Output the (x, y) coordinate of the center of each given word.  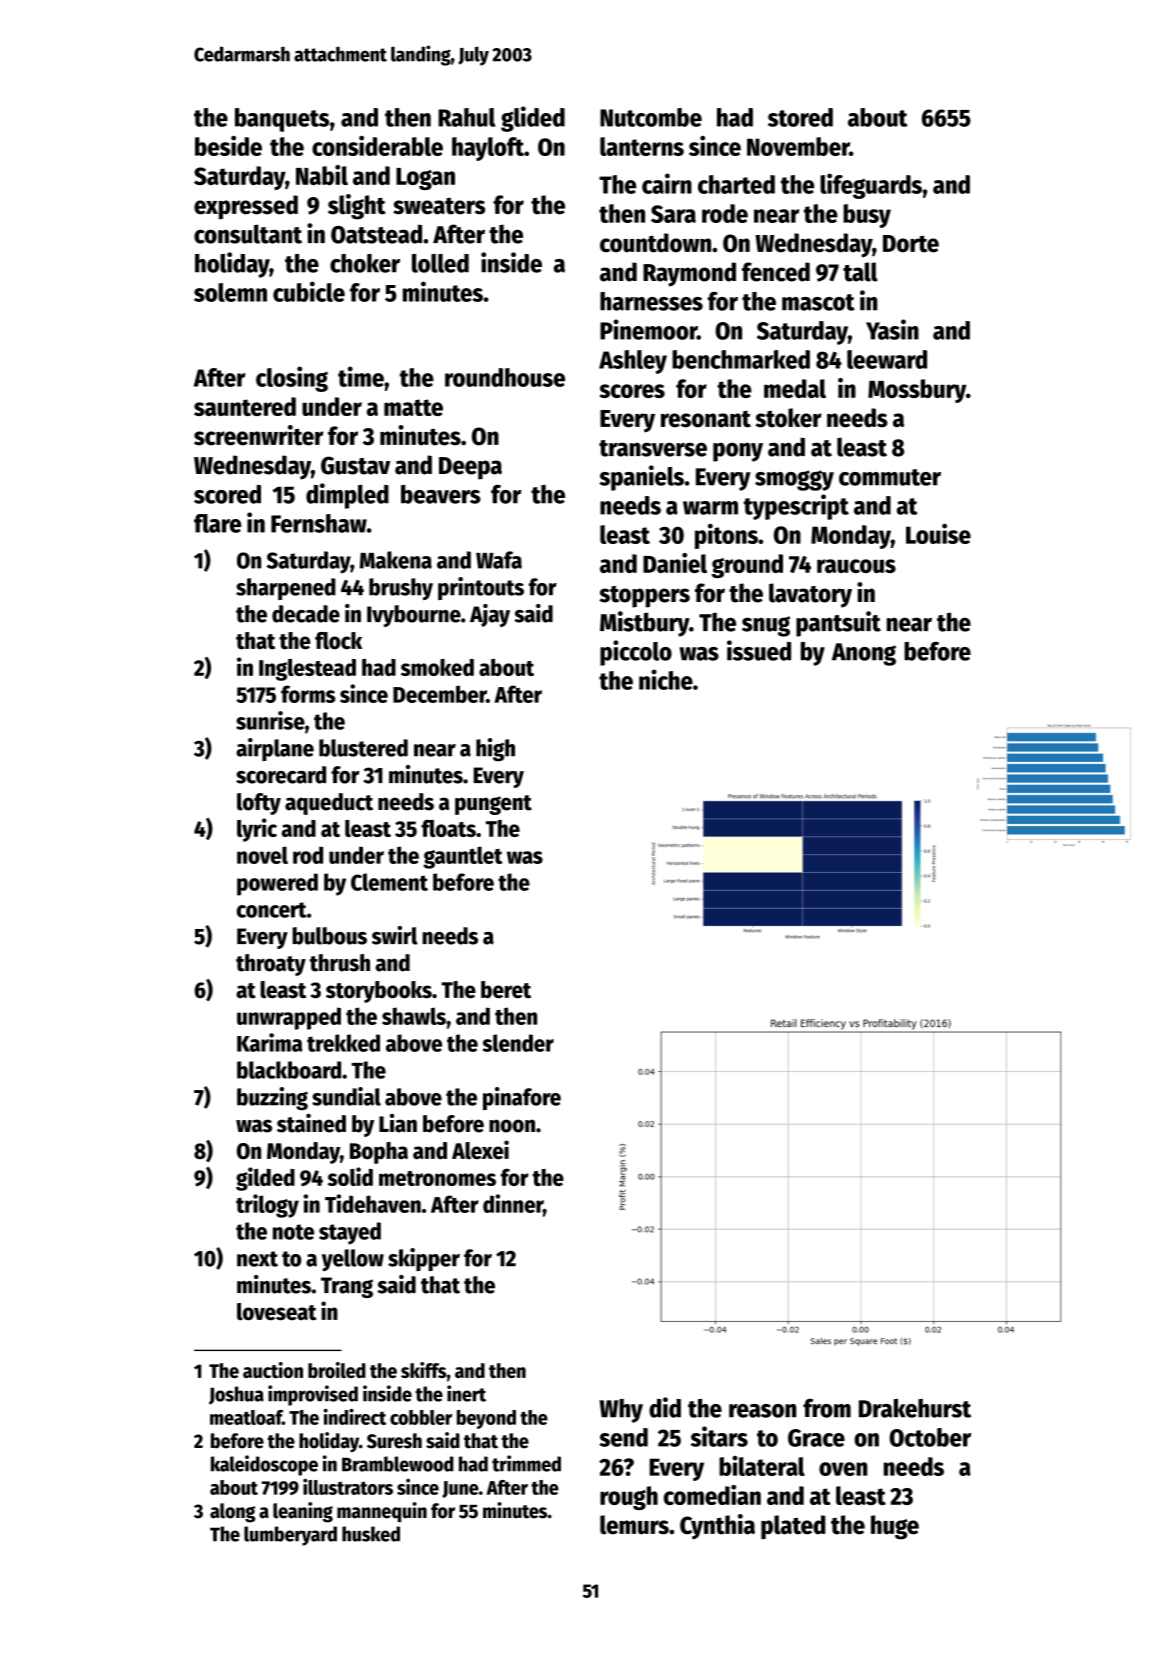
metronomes (437, 1178)
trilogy (267, 1206)
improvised (313, 1395)
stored (800, 117)
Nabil (322, 175)
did (665, 1407)
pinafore (522, 1098)
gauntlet (463, 857)
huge (895, 1527)
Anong (864, 654)
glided (533, 119)
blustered (363, 748)
